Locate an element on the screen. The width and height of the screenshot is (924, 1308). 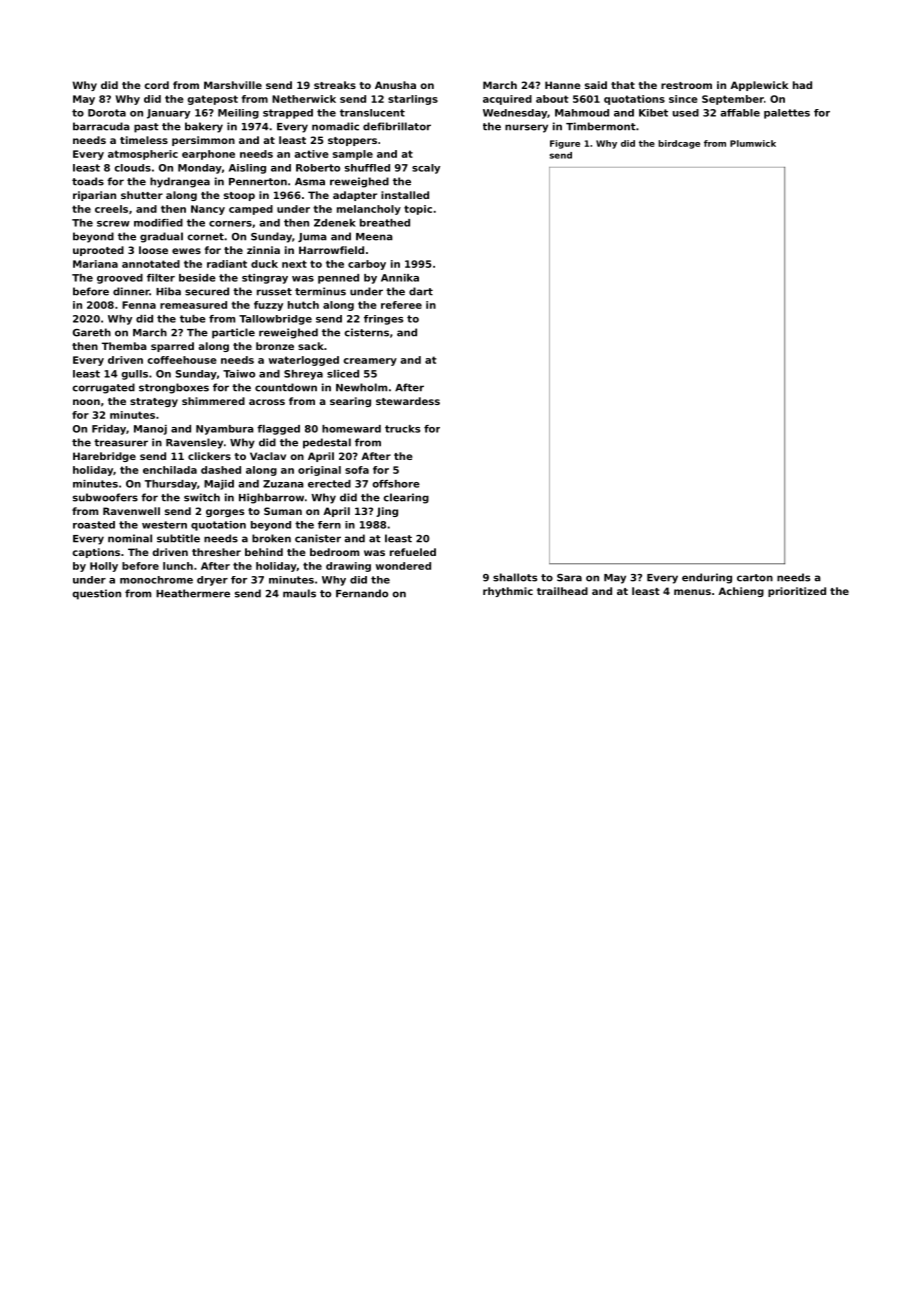
trucks is located at coordinates (402, 429).
